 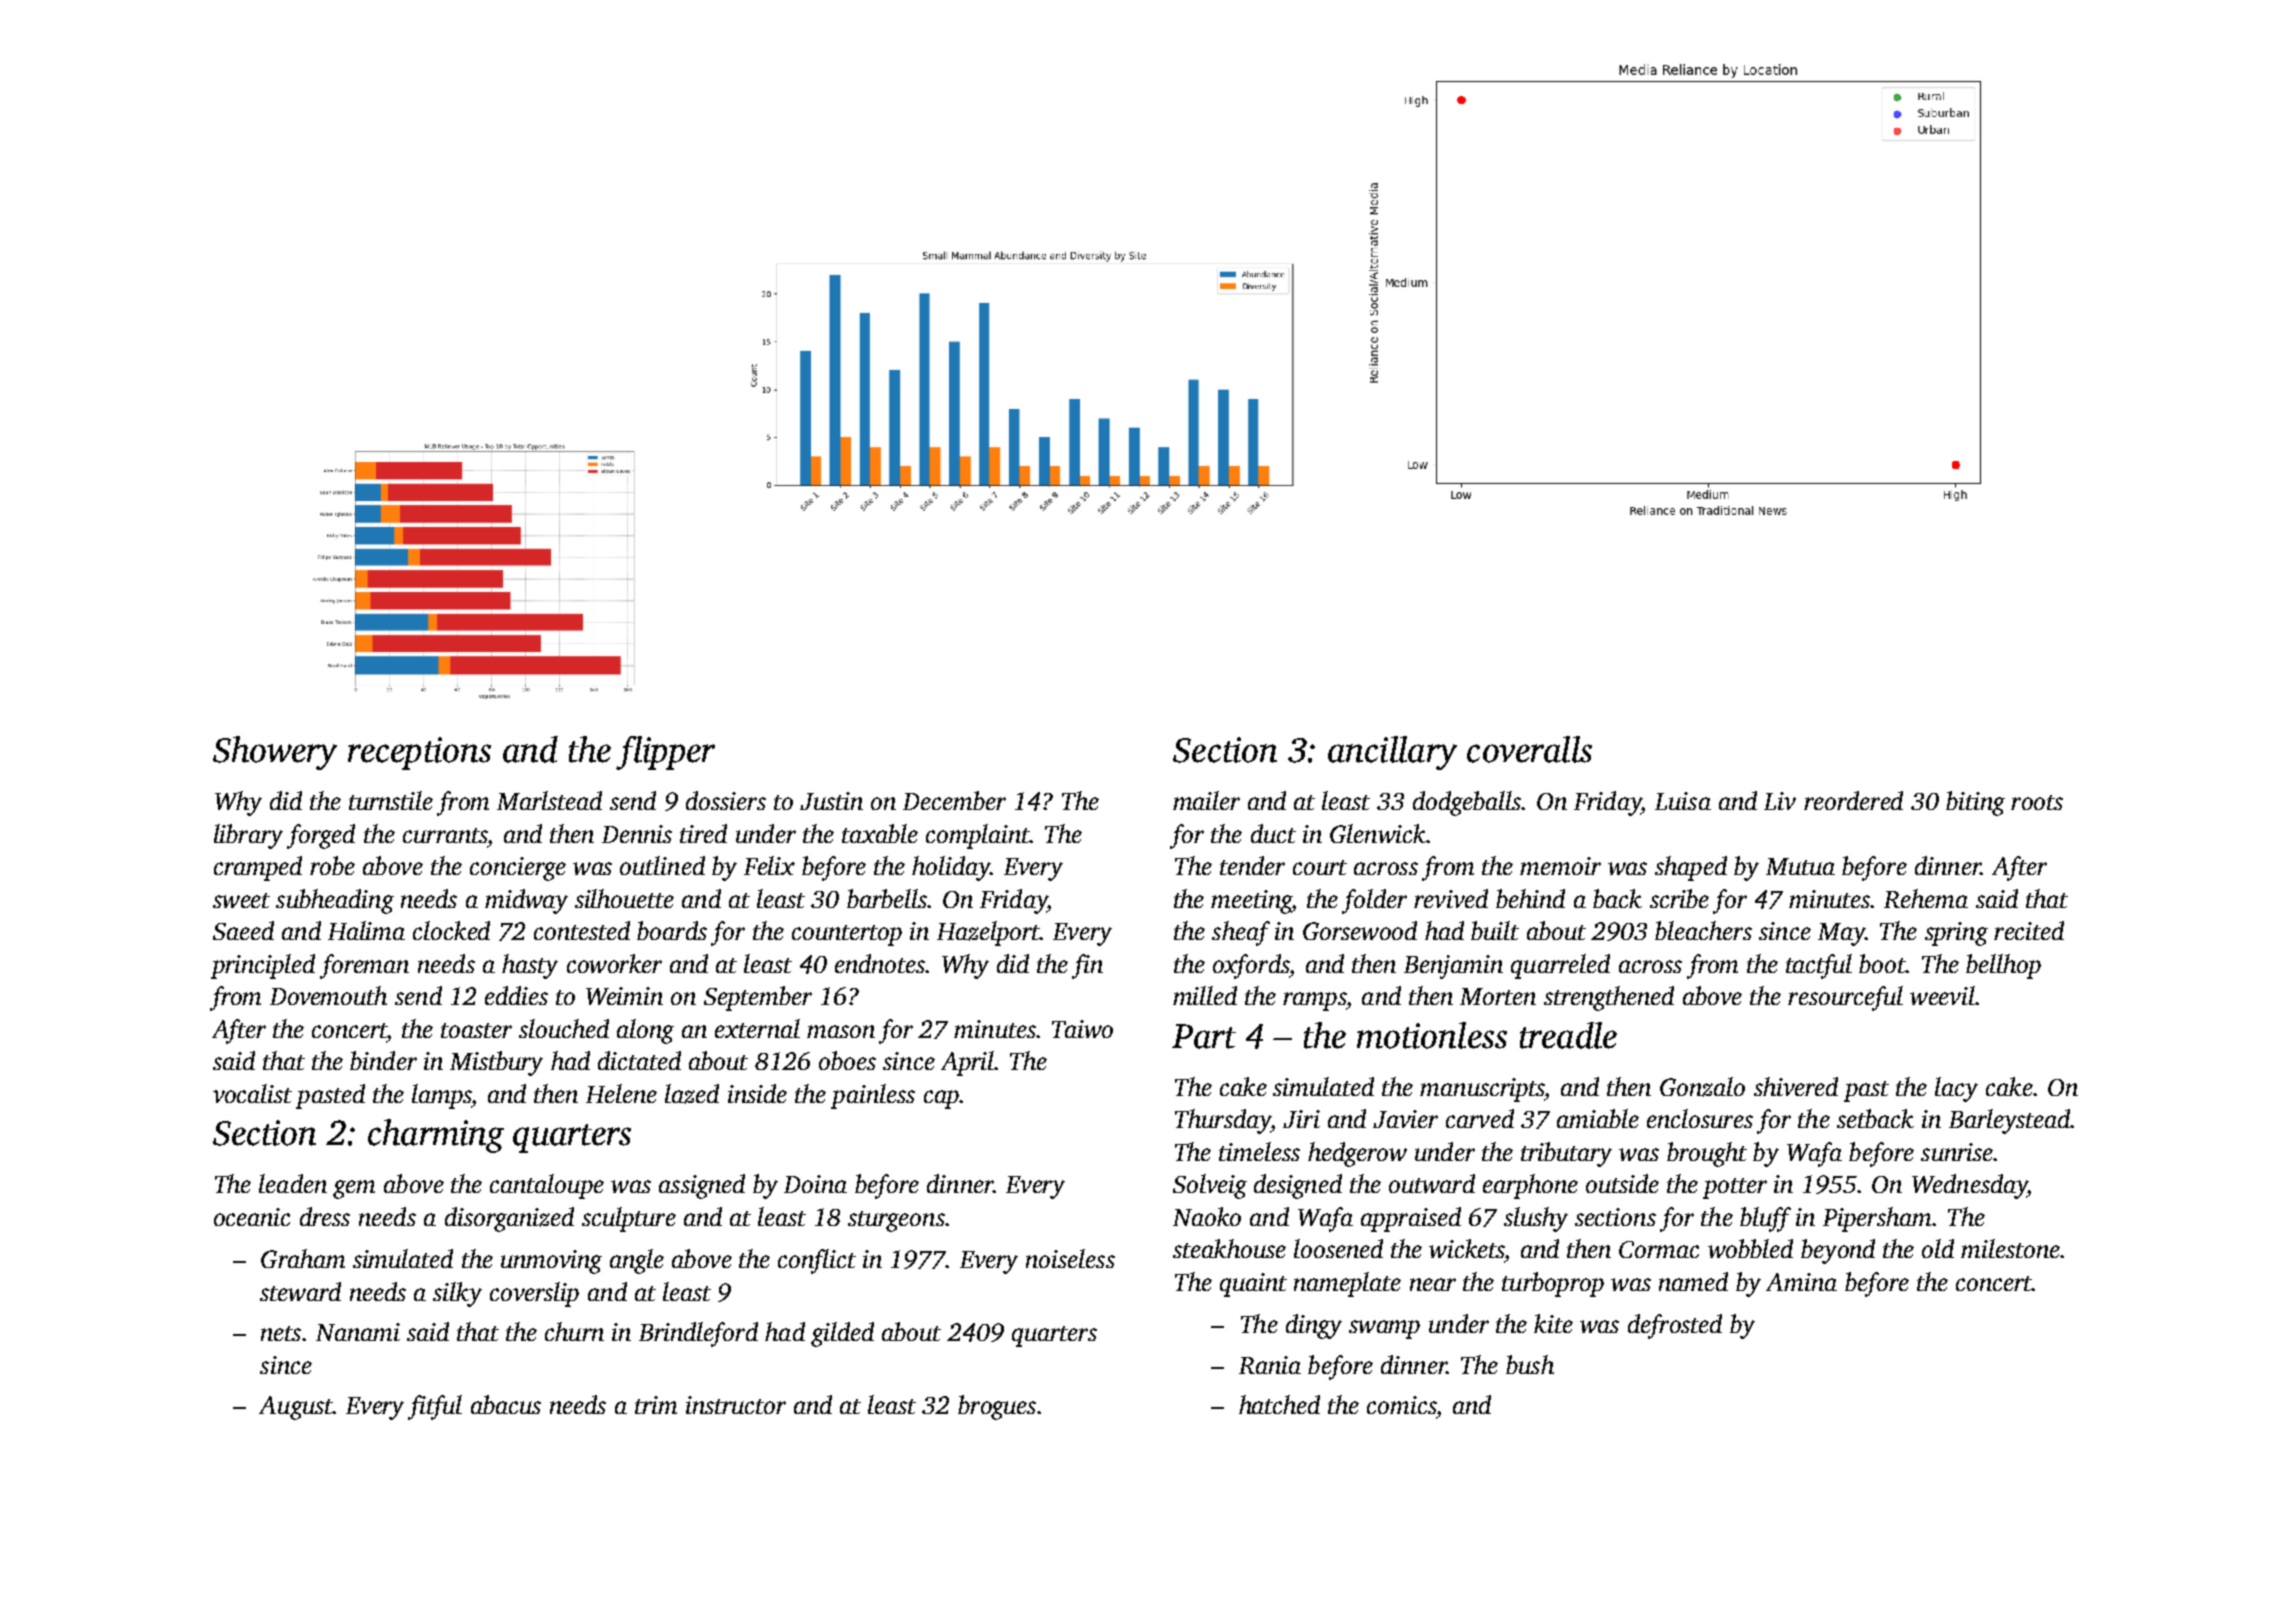 I want to click on potter, so click(x=1735, y=1188).
